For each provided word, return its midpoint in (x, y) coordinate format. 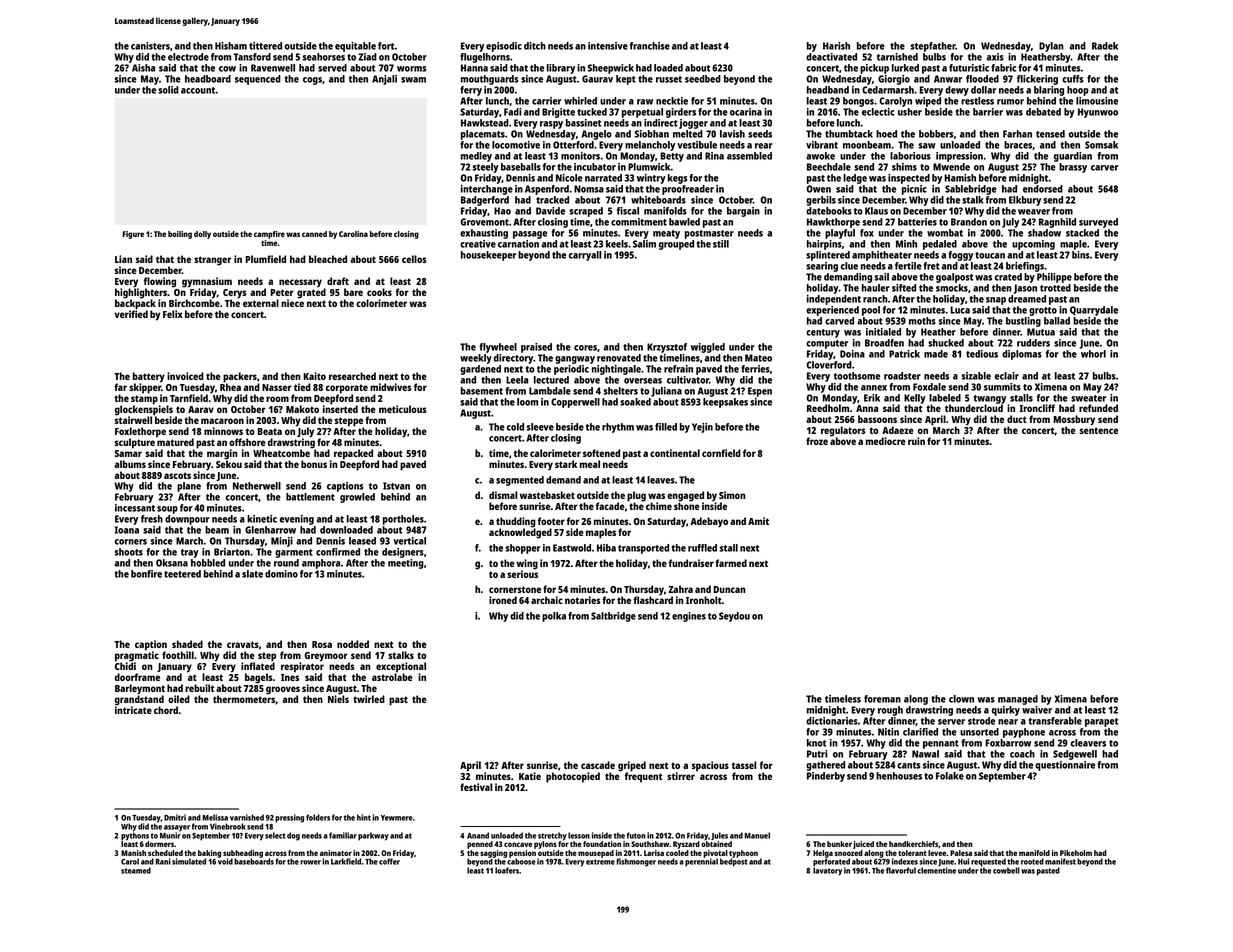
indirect (661, 123)
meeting (406, 564)
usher (910, 112)
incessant (135, 508)
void (225, 861)
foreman (882, 699)
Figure (133, 235)
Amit (758, 521)
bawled (684, 222)
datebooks (829, 211)
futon (636, 835)
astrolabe (392, 677)
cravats (243, 644)
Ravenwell (273, 68)
